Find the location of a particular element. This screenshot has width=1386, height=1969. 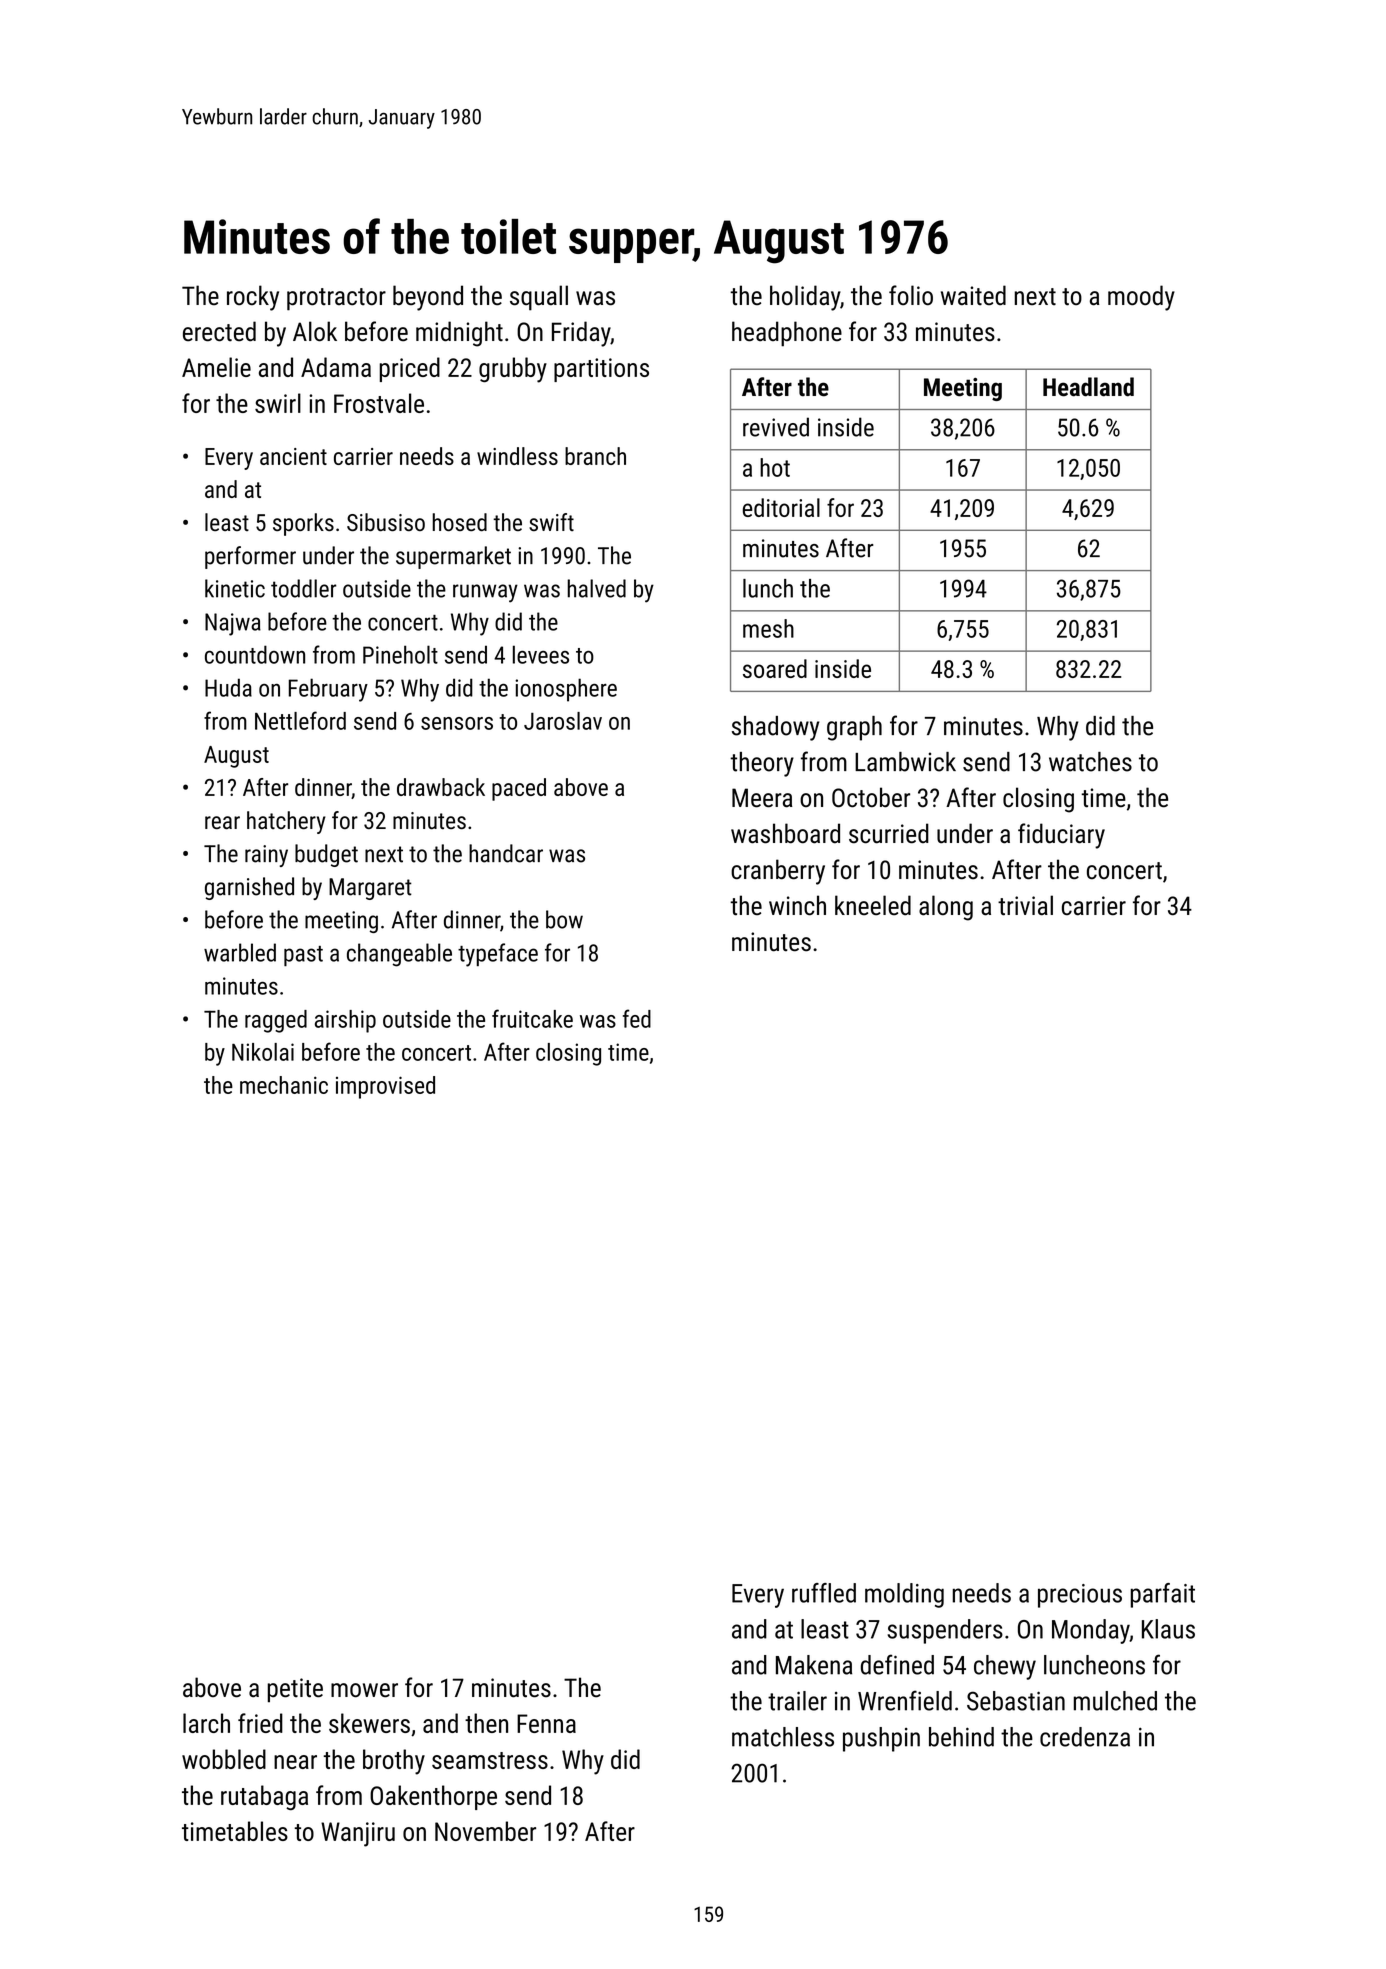

trivial is located at coordinates (1025, 905).
